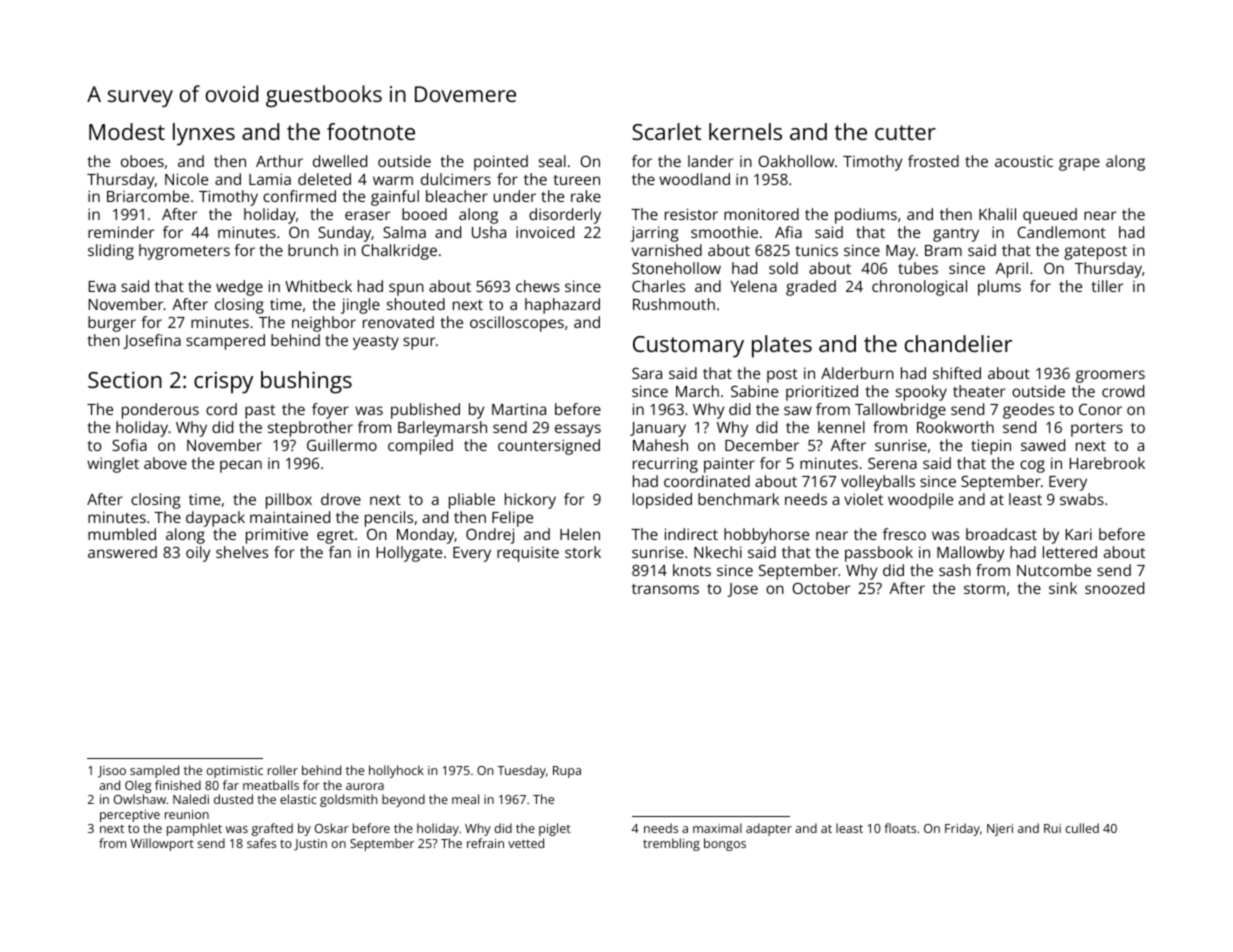 The width and height of the page is (1233, 952). Describe the element at coordinates (984, 589) in the page. I see `storm` at that location.
